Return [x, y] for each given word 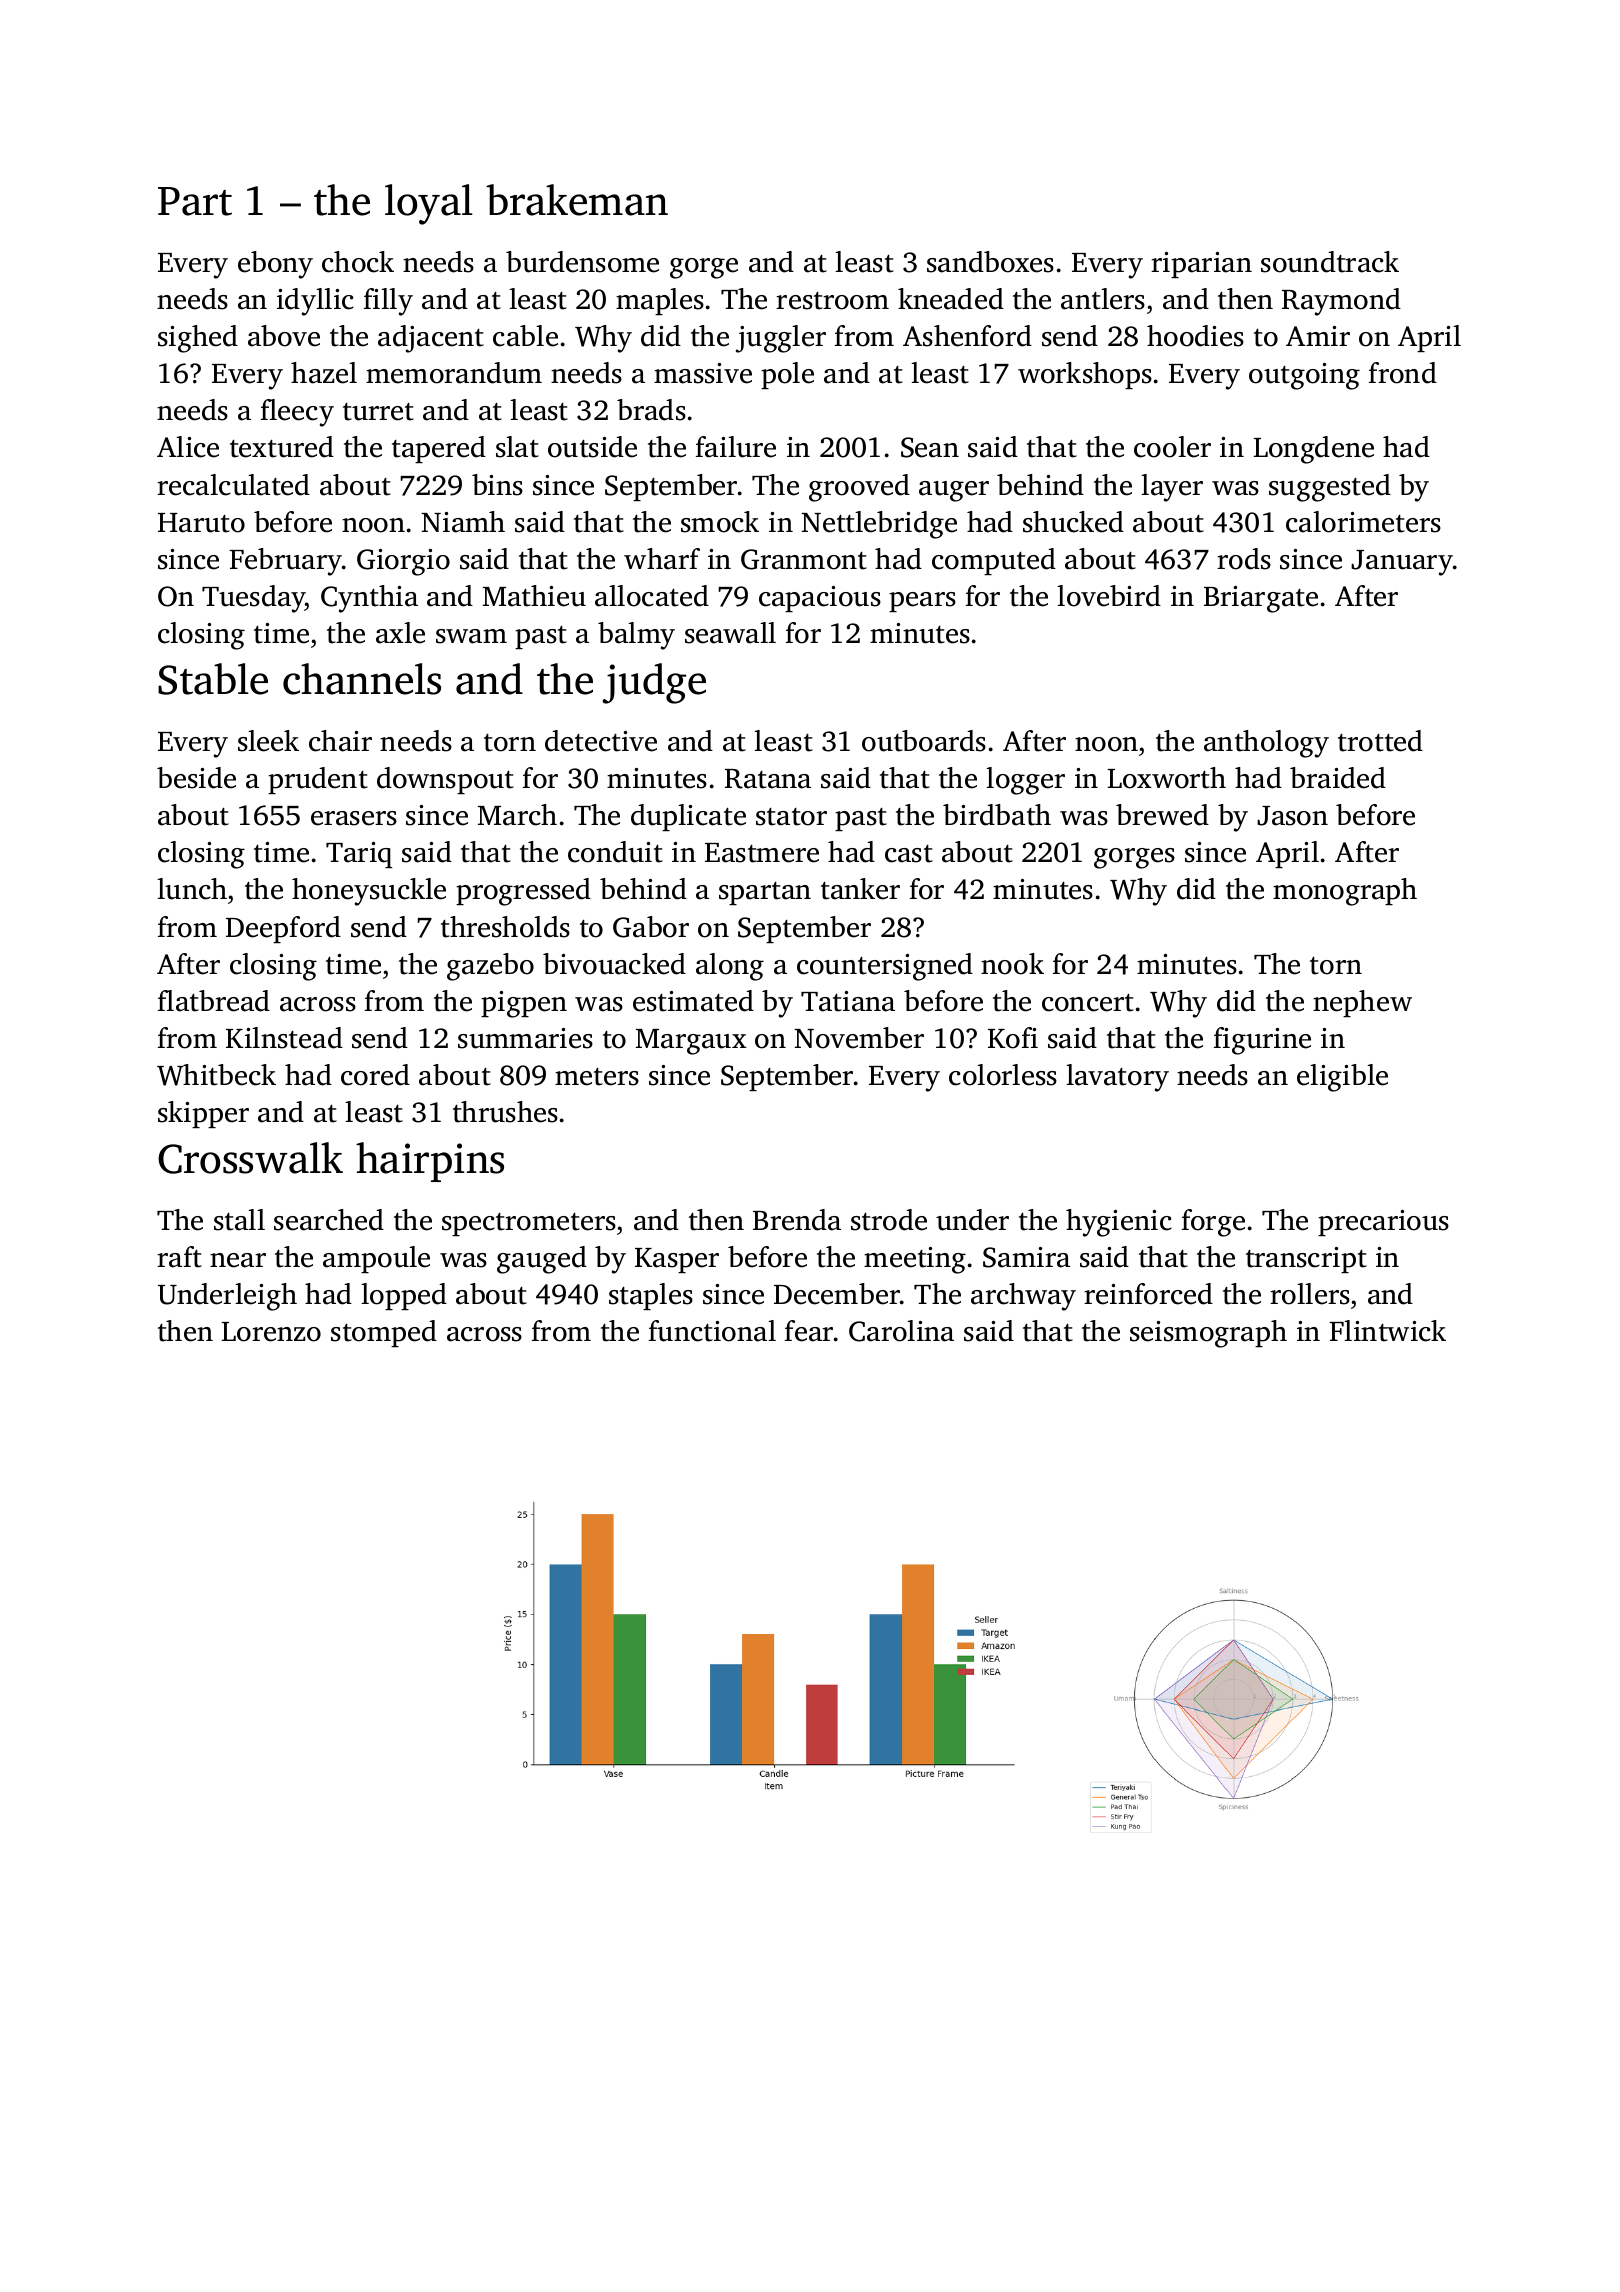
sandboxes [990, 262]
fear [809, 1331]
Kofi [1013, 1038]
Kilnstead [284, 1038]
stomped [384, 1333]
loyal [429, 204]
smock [720, 522]
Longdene [1314, 450]
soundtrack [1330, 262]
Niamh [463, 522]
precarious [1383, 1223]
